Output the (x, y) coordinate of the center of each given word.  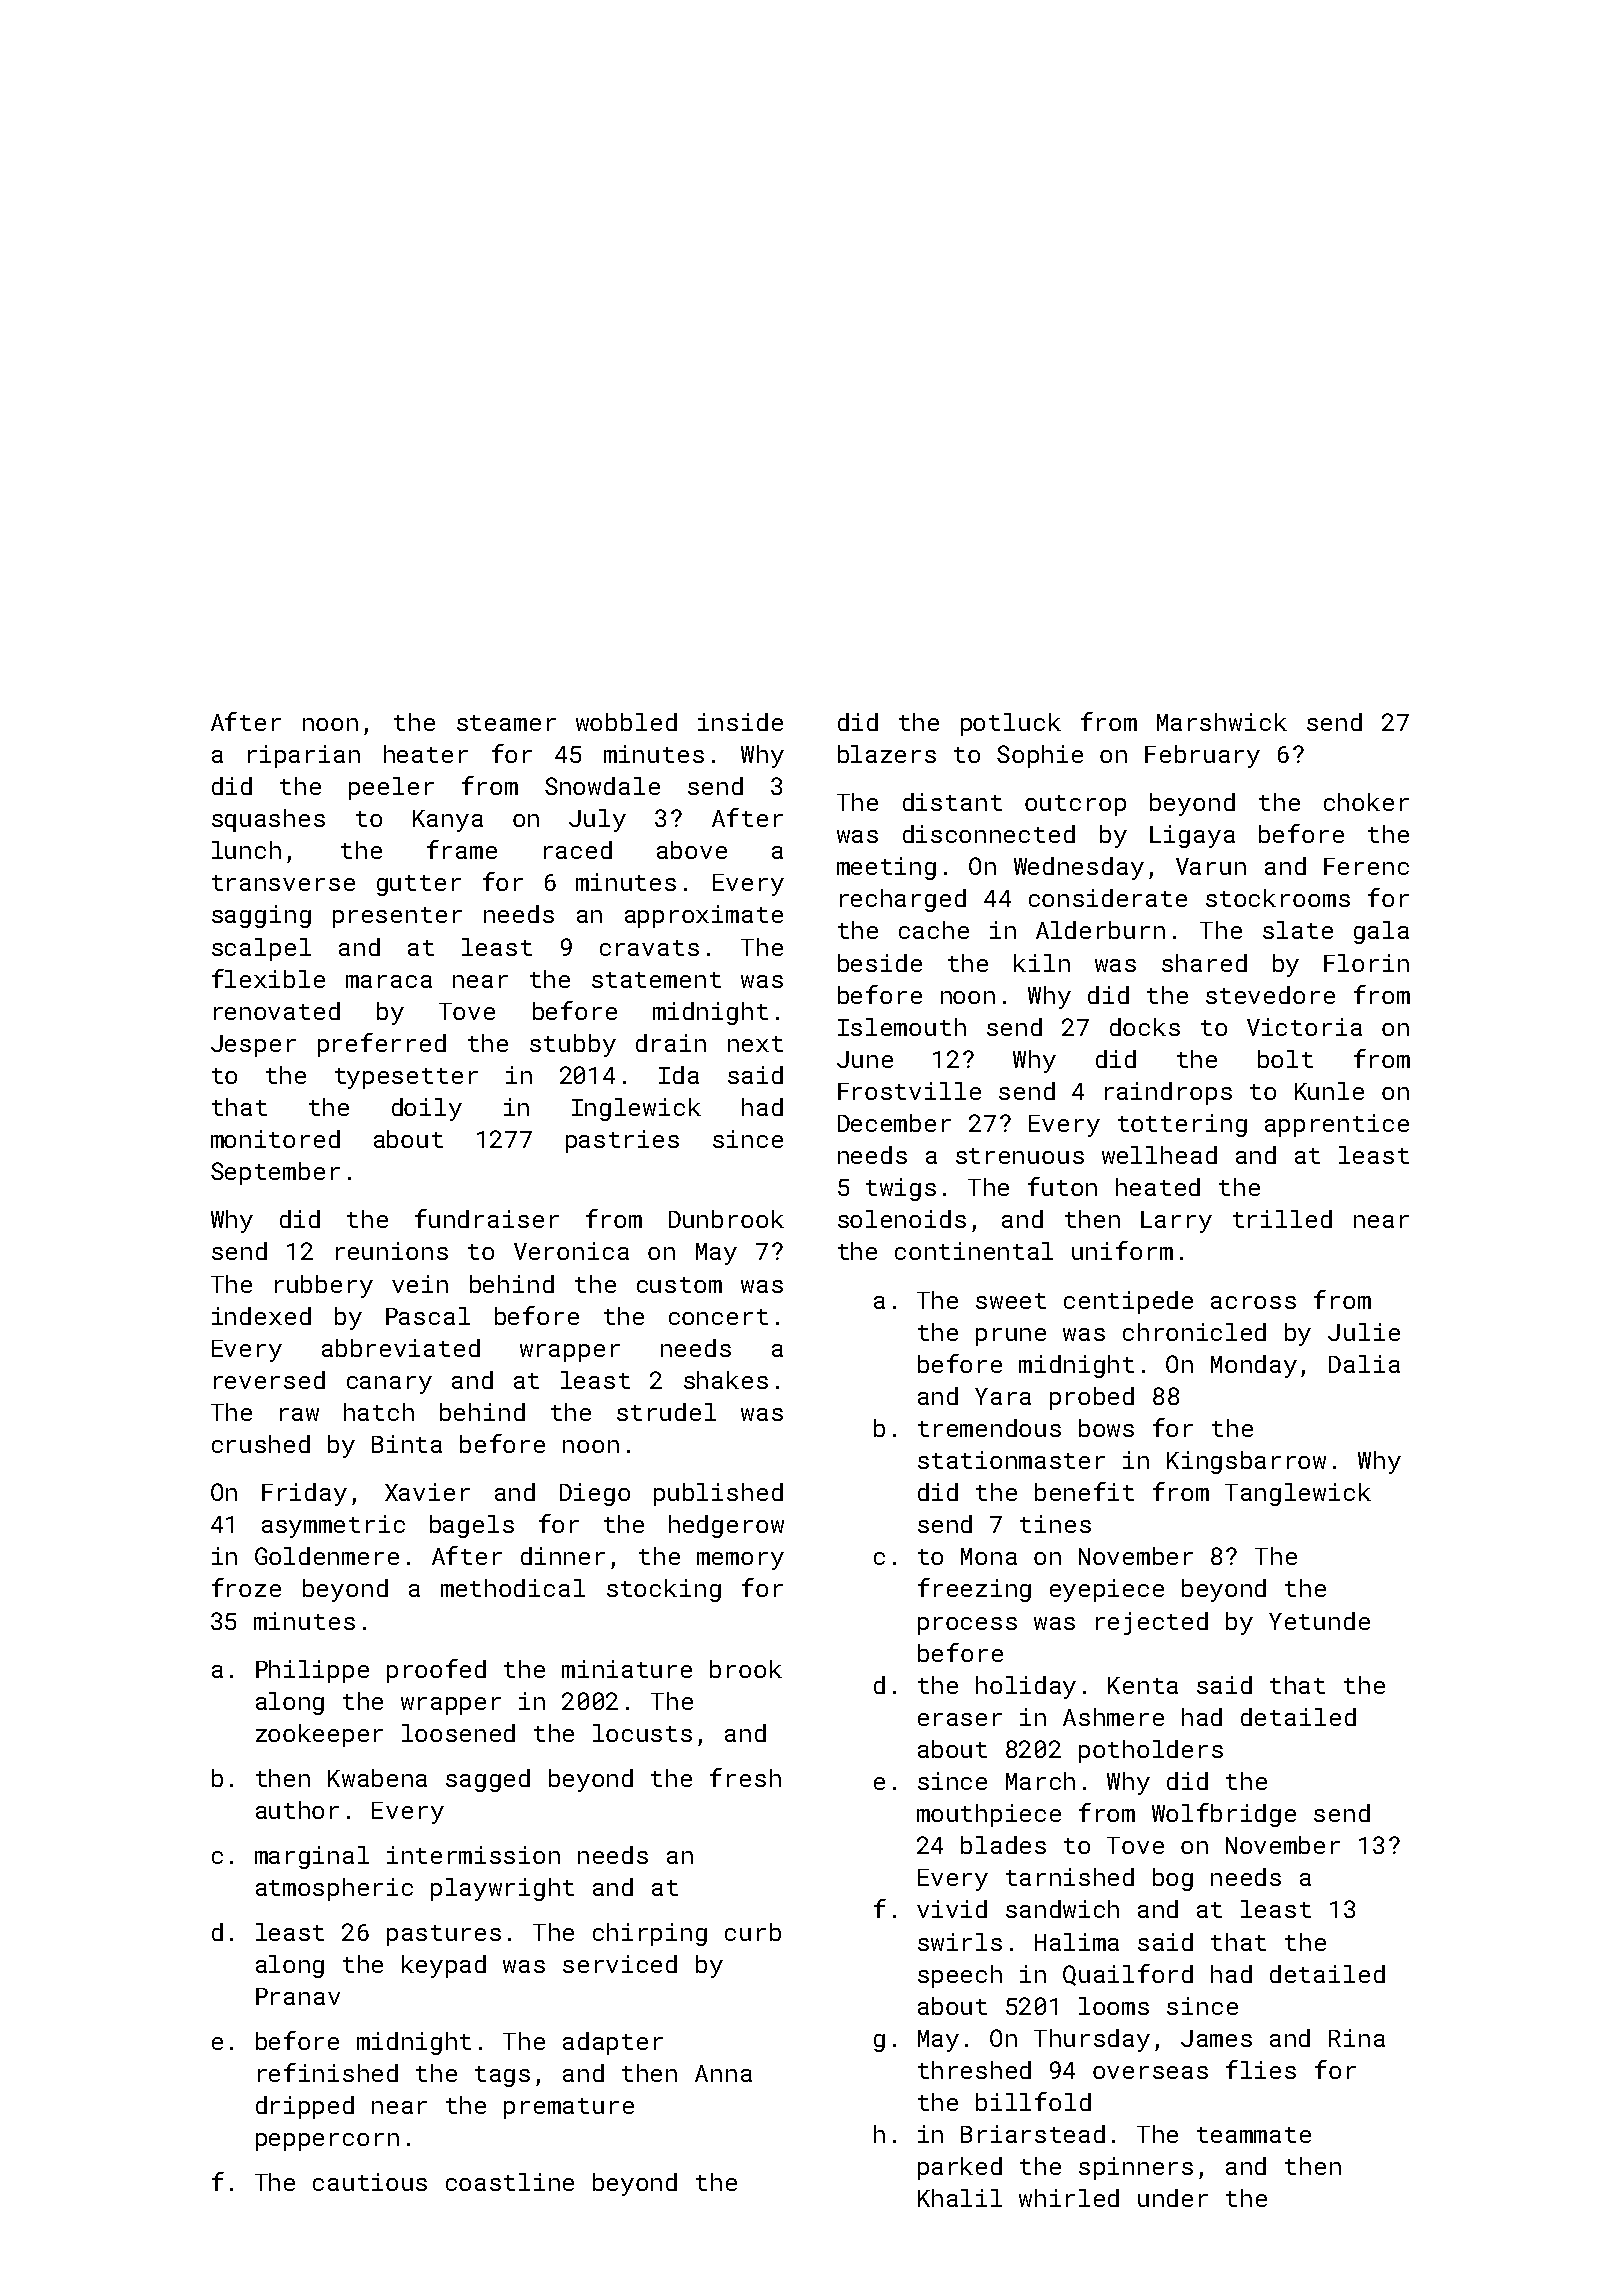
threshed (974, 2070)
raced (578, 850)
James (1216, 2038)
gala (1381, 932)
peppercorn (327, 2142)
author (297, 1810)
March (1040, 1781)
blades (1003, 1845)
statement (656, 980)
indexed (261, 1316)
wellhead (1159, 1155)
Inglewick (636, 1109)
